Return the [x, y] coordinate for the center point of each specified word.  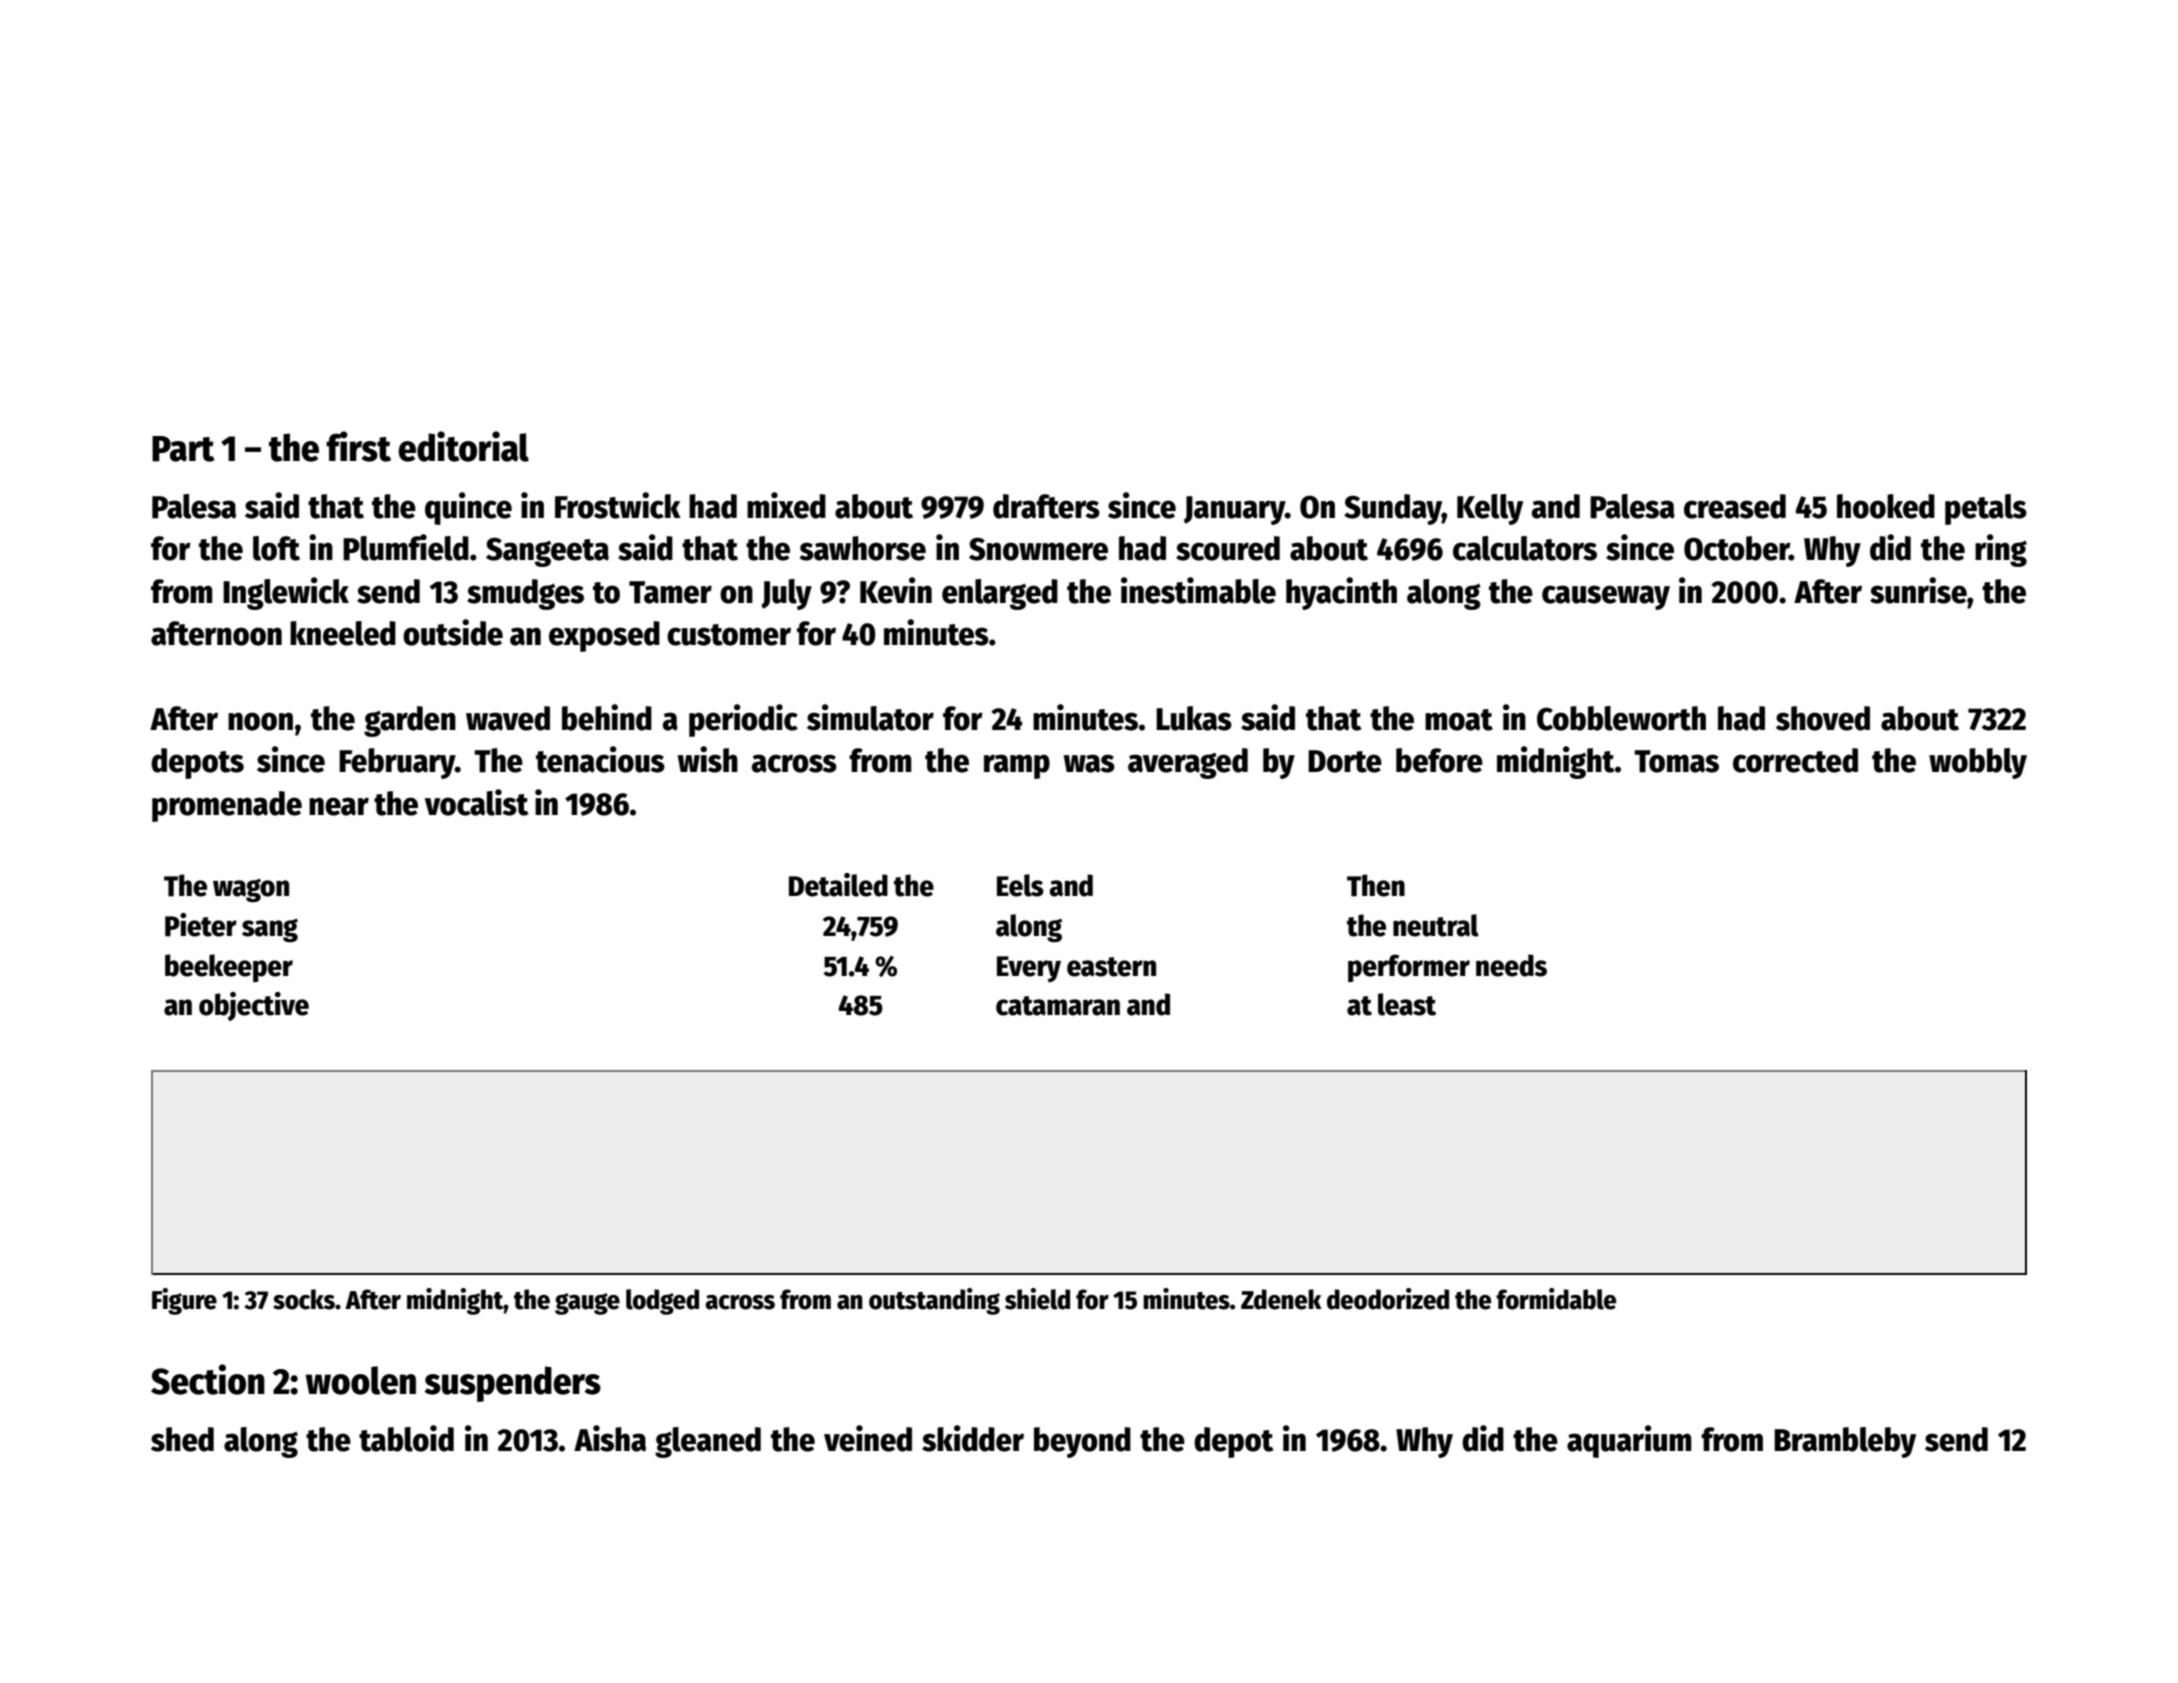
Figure [184, 1301]
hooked [1886, 506]
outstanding [934, 1301]
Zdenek [1281, 1299]
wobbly [1978, 763]
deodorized [1388, 1299]
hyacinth [1341, 593]
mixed [786, 505]
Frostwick [618, 505]
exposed [604, 636]
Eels [1020, 885]
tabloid [406, 1438]
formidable [1556, 1299]
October [1736, 548]
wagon [251, 890]
